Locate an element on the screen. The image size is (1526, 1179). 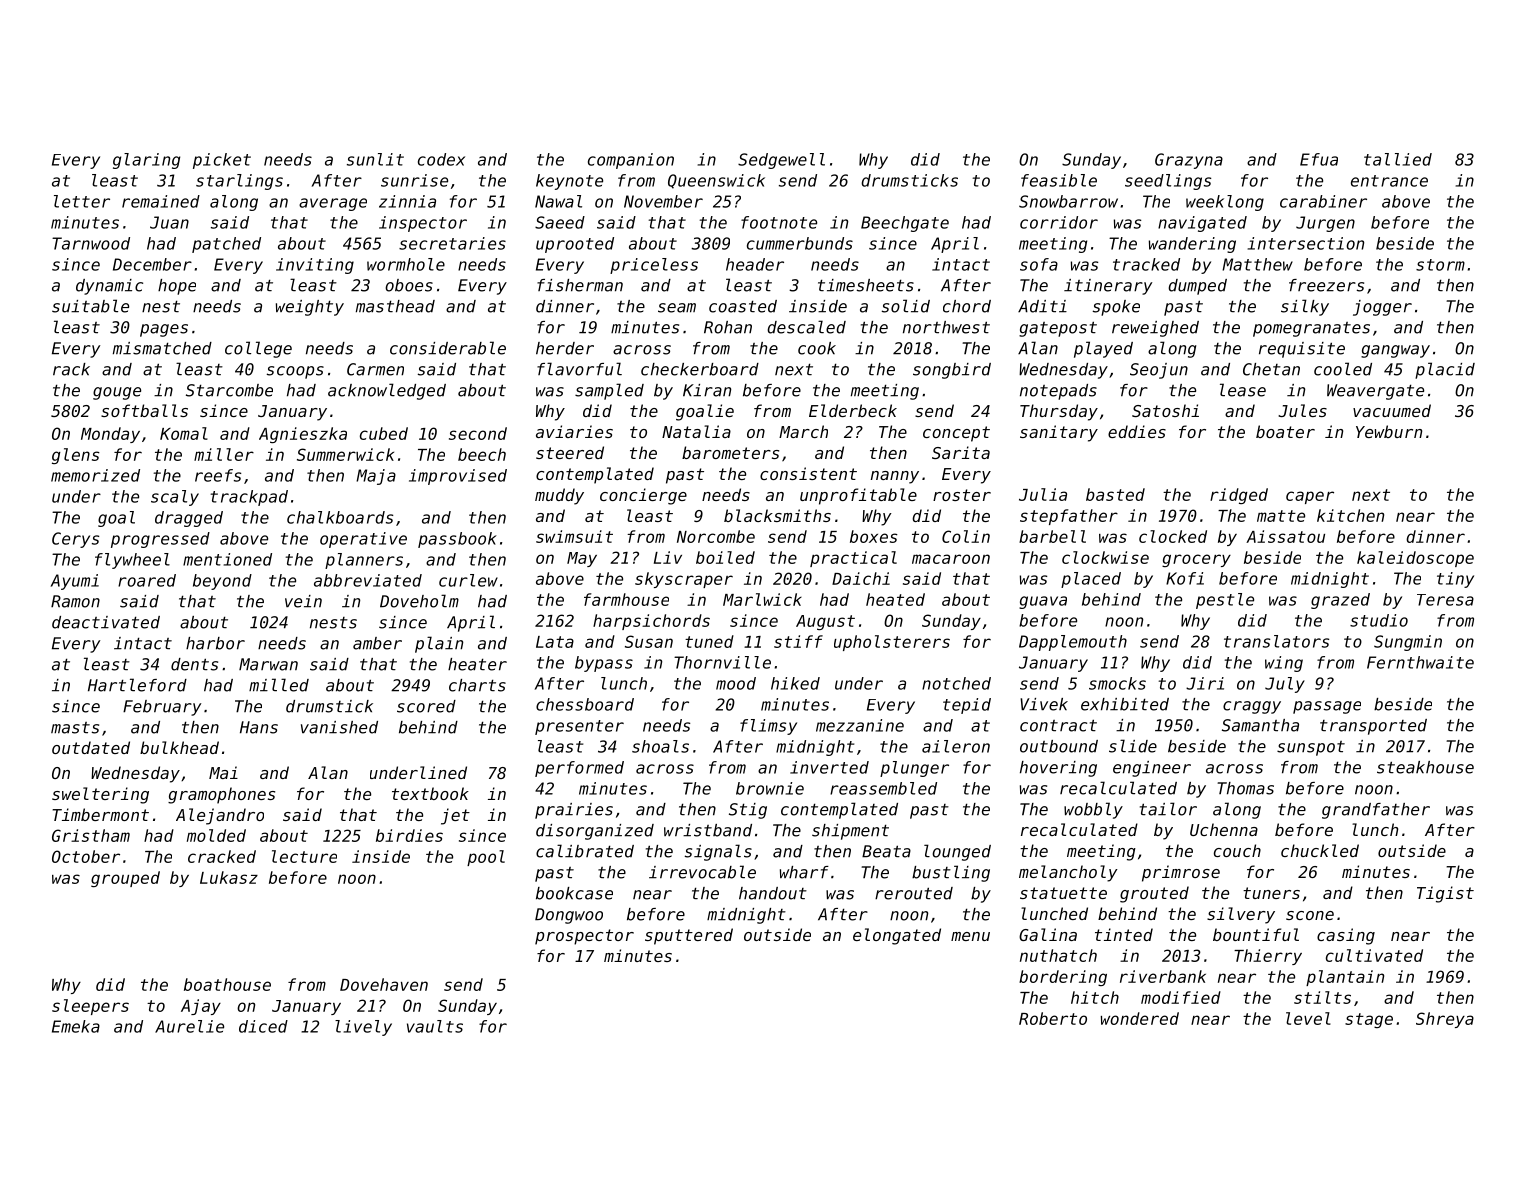
mentioned is located at coordinates (227, 559).
